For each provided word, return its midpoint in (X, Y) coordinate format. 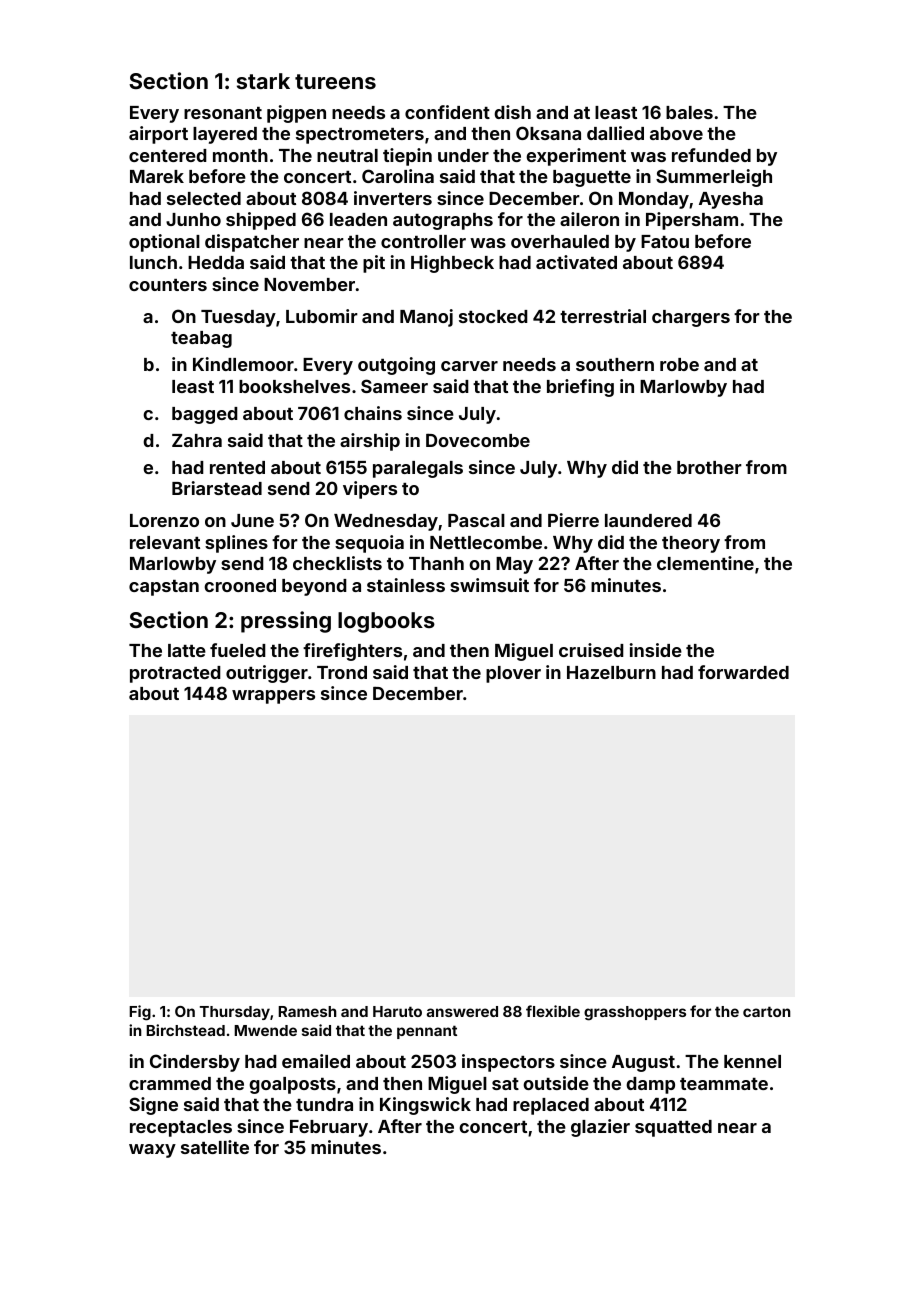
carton (767, 1011)
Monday (654, 200)
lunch (153, 262)
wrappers (273, 697)
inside (656, 650)
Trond (342, 672)
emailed (316, 1061)
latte (187, 650)
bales (689, 112)
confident (447, 112)
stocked (493, 316)
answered (462, 1011)
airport (158, 135)
